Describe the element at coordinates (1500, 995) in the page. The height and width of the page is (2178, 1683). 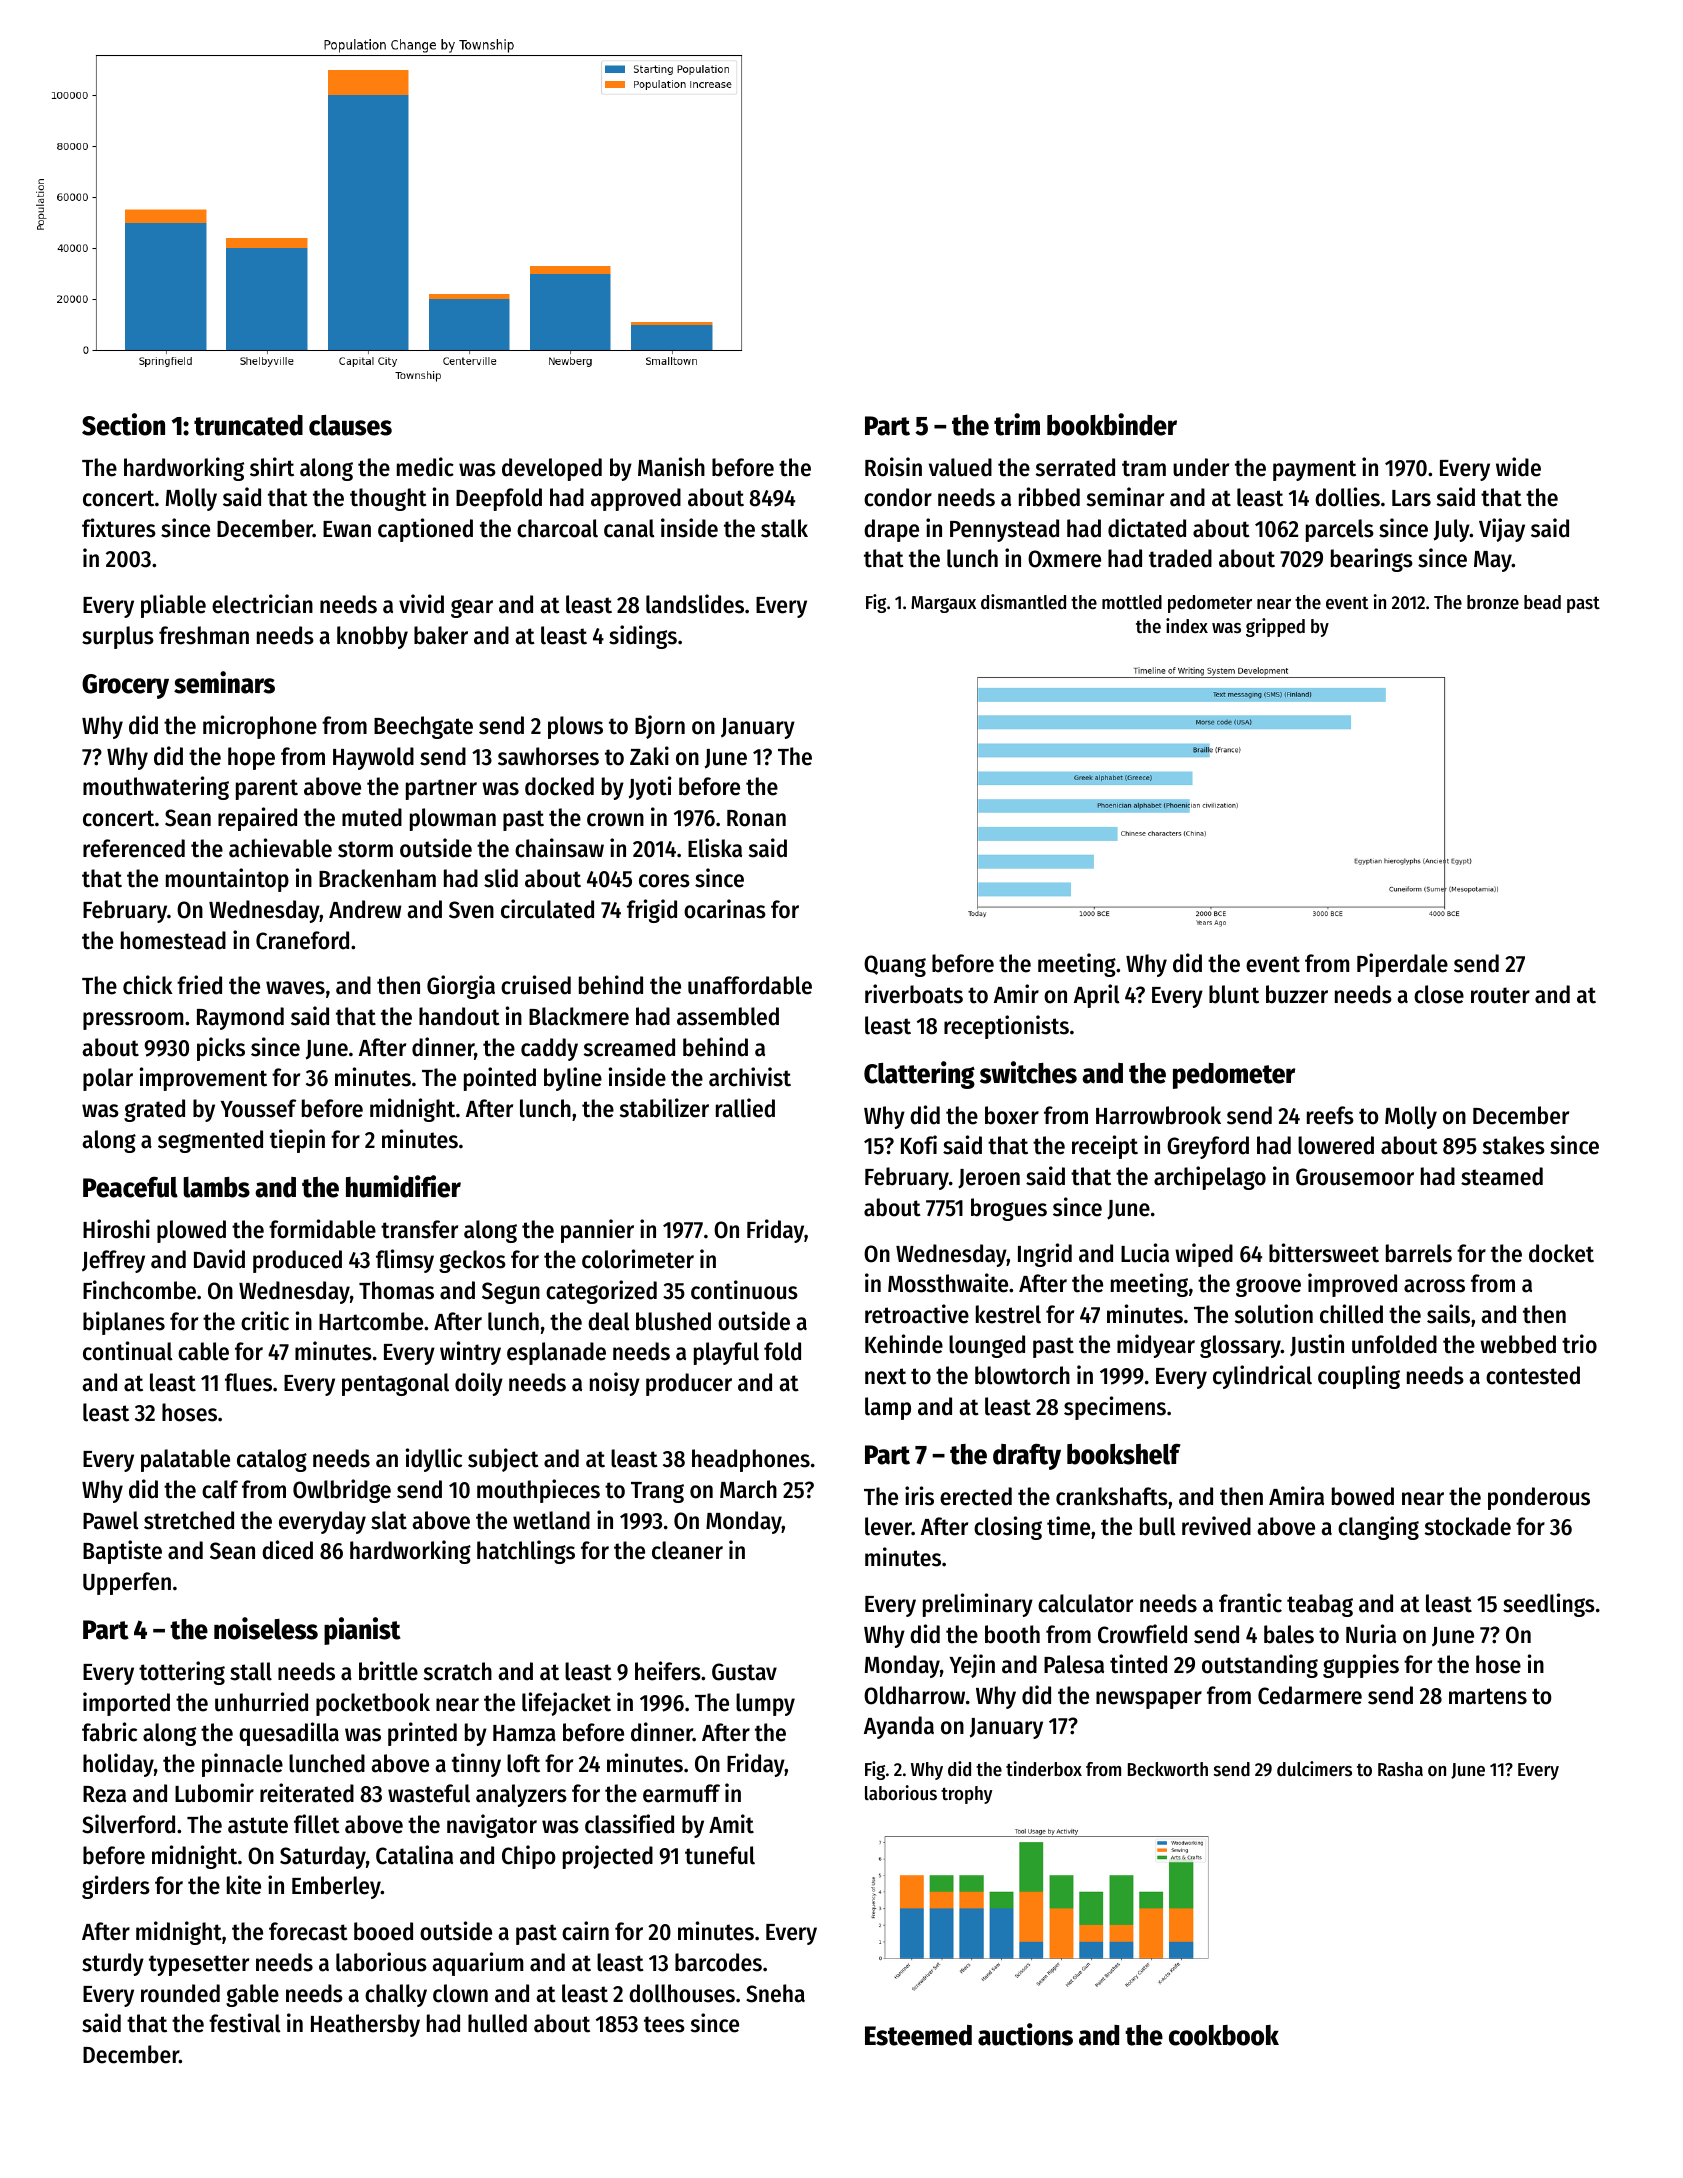
I see `router` at that location.
